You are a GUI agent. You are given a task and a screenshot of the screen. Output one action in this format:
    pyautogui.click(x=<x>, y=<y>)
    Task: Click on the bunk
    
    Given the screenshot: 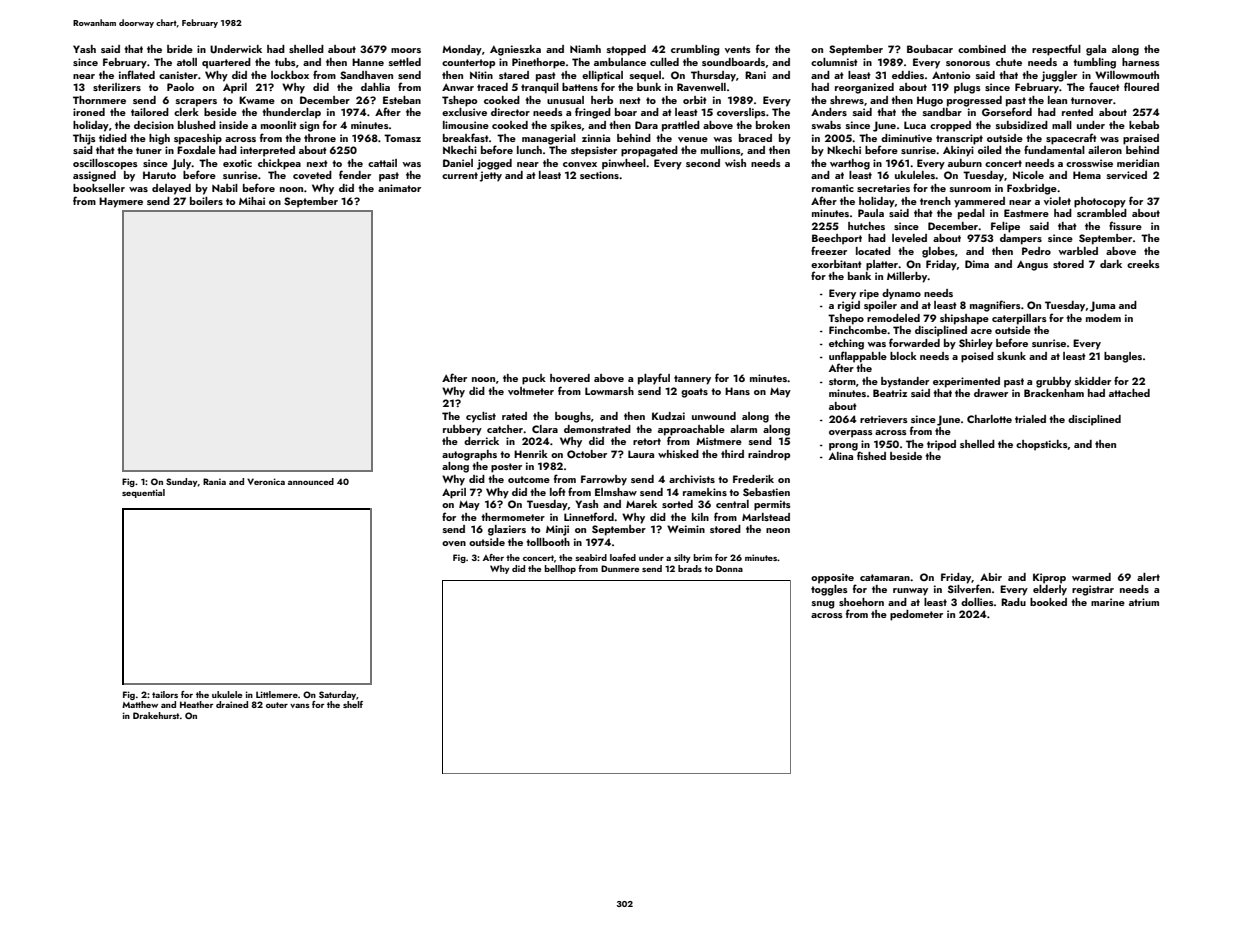 What is the action you would take?
    pyautogui.click(x=649, y=87)
